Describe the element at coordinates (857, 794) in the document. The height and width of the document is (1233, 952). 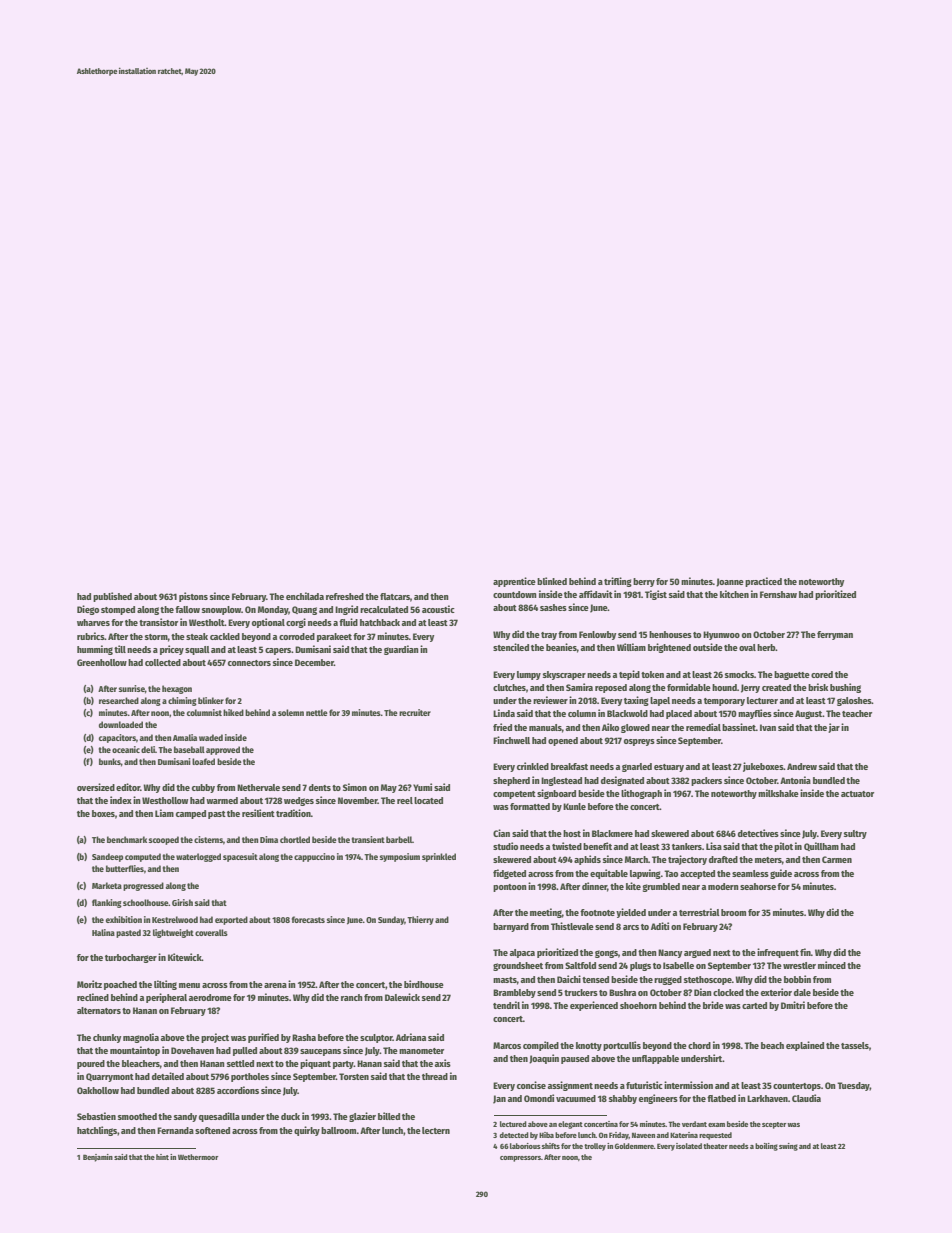
I see `actuator` at that location.
